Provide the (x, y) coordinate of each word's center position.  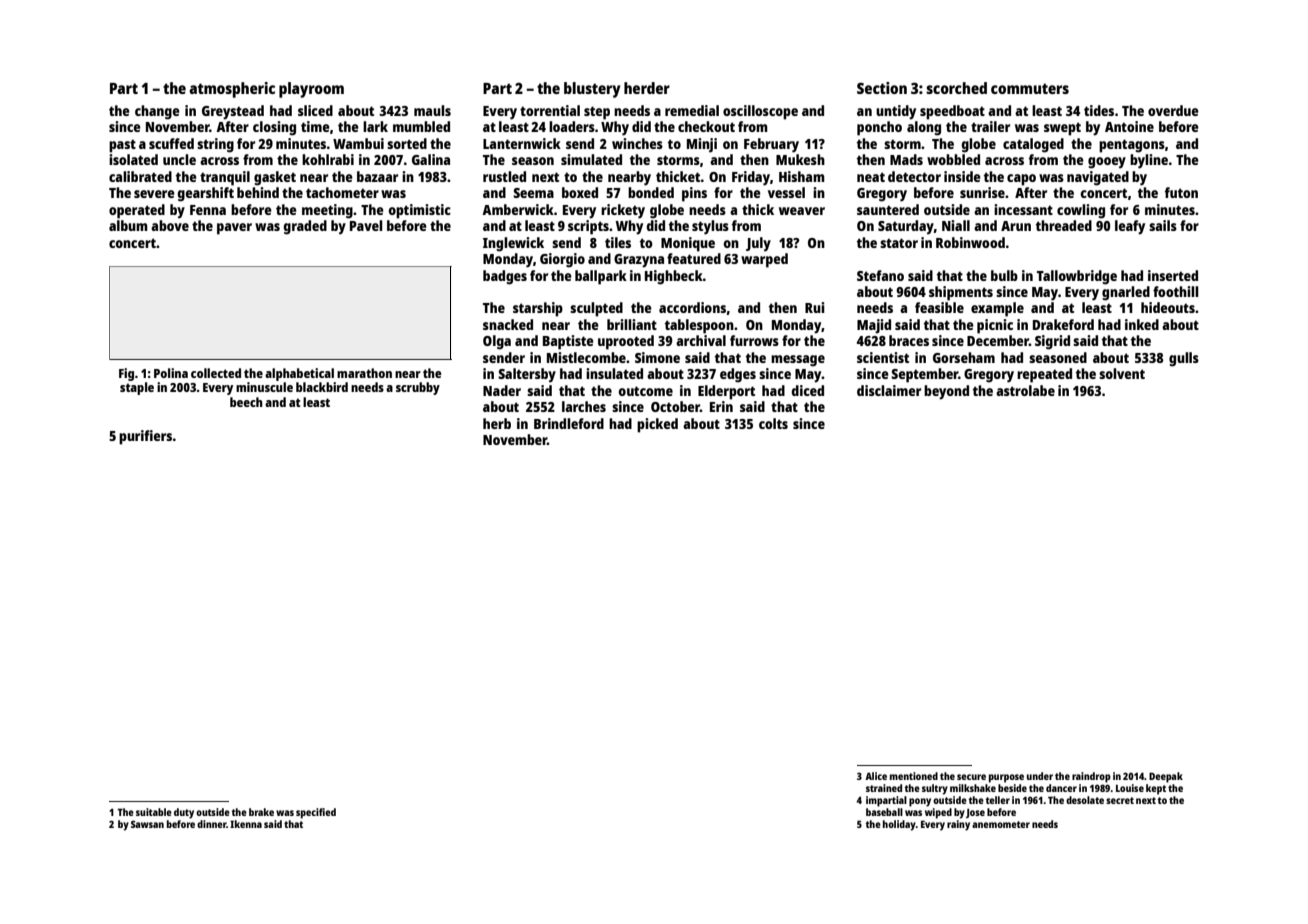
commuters (1030, 88)
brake (261, 812)
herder (647, 88)
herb (497, 423)
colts (773, 423)
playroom (311, 90)
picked (657, 425)
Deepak (1166, 777)
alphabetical (299, 374)
